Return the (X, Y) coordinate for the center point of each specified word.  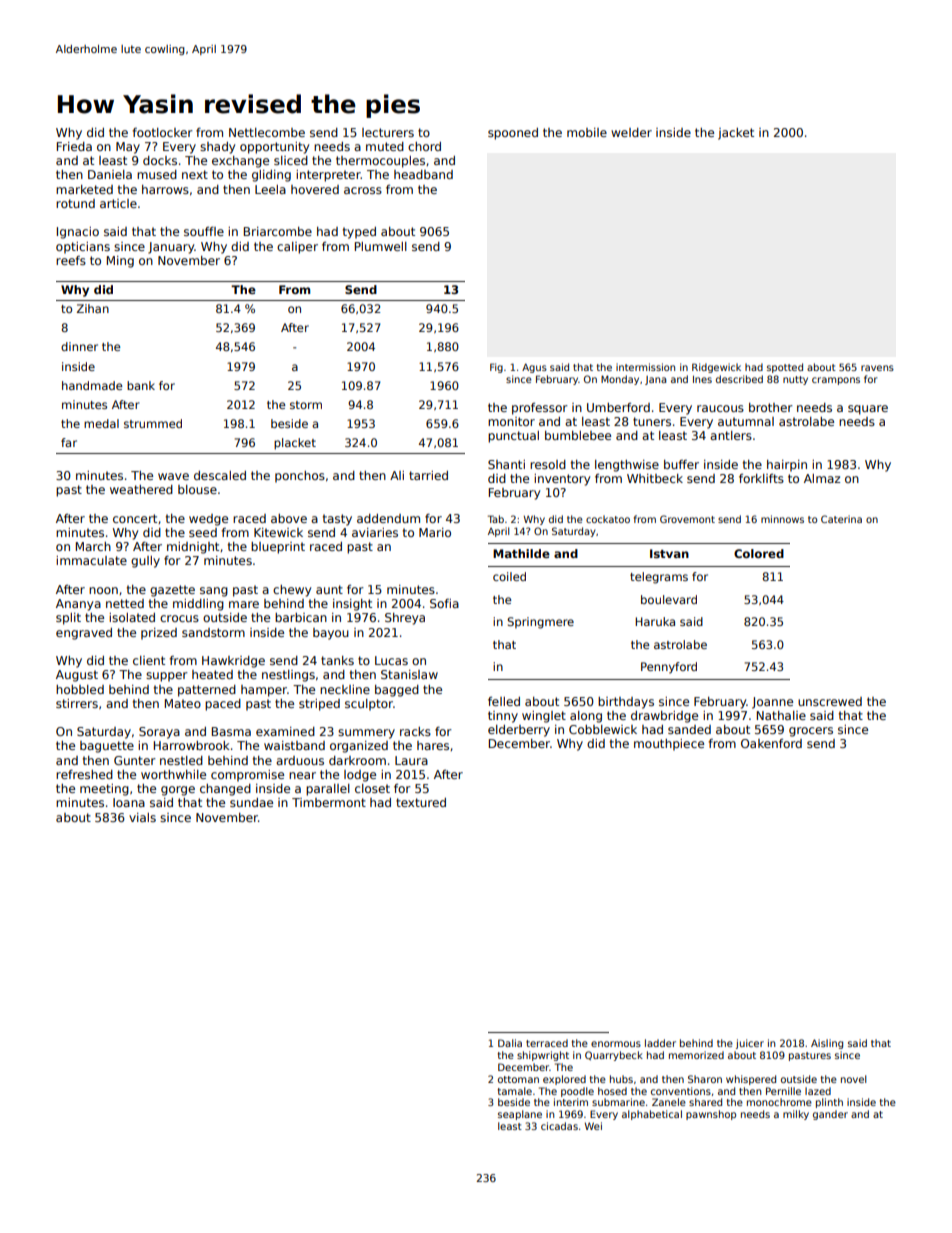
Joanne (772, 703)
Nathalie (781, 715)
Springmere (540, 623)
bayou (331, 634)
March (93, 546)
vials (142, 817)
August (77, 676)
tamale (515, 1091)
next (195, 174)
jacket (736, 134)
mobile (587, 132)
